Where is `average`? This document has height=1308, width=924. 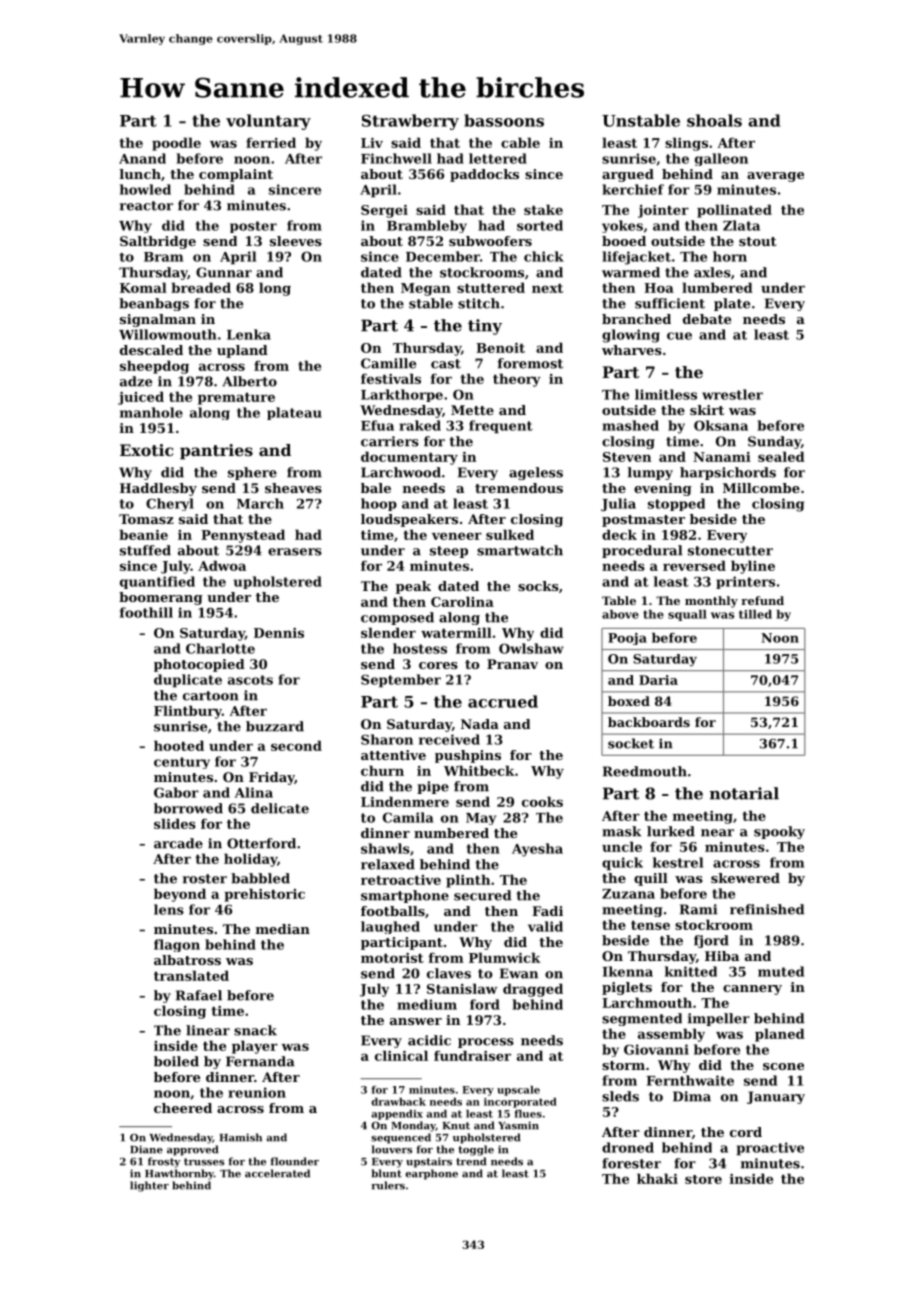
average is located at coordinates (775, 177).
